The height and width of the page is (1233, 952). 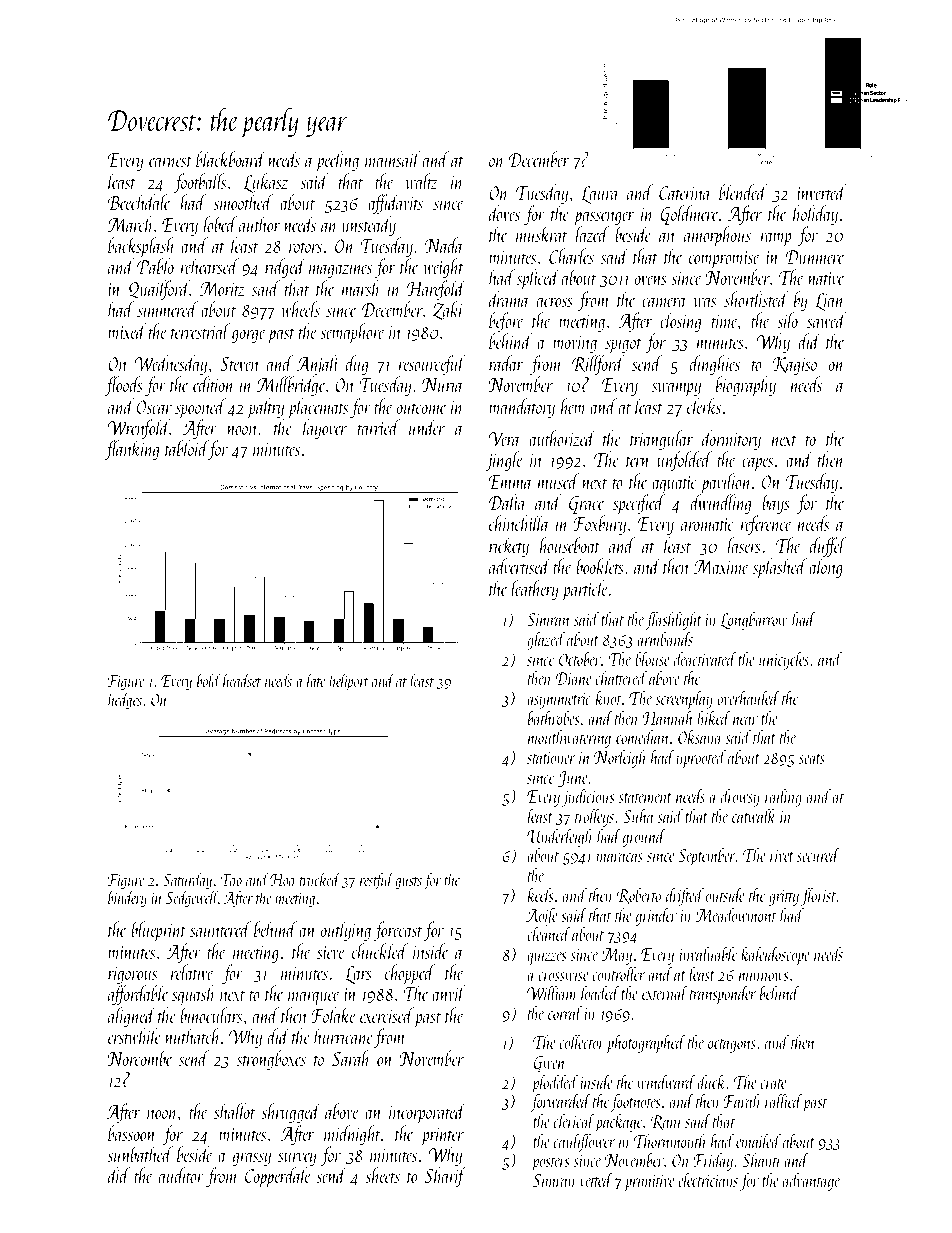 I want to click on ridged, so click(x=285, y=268).
